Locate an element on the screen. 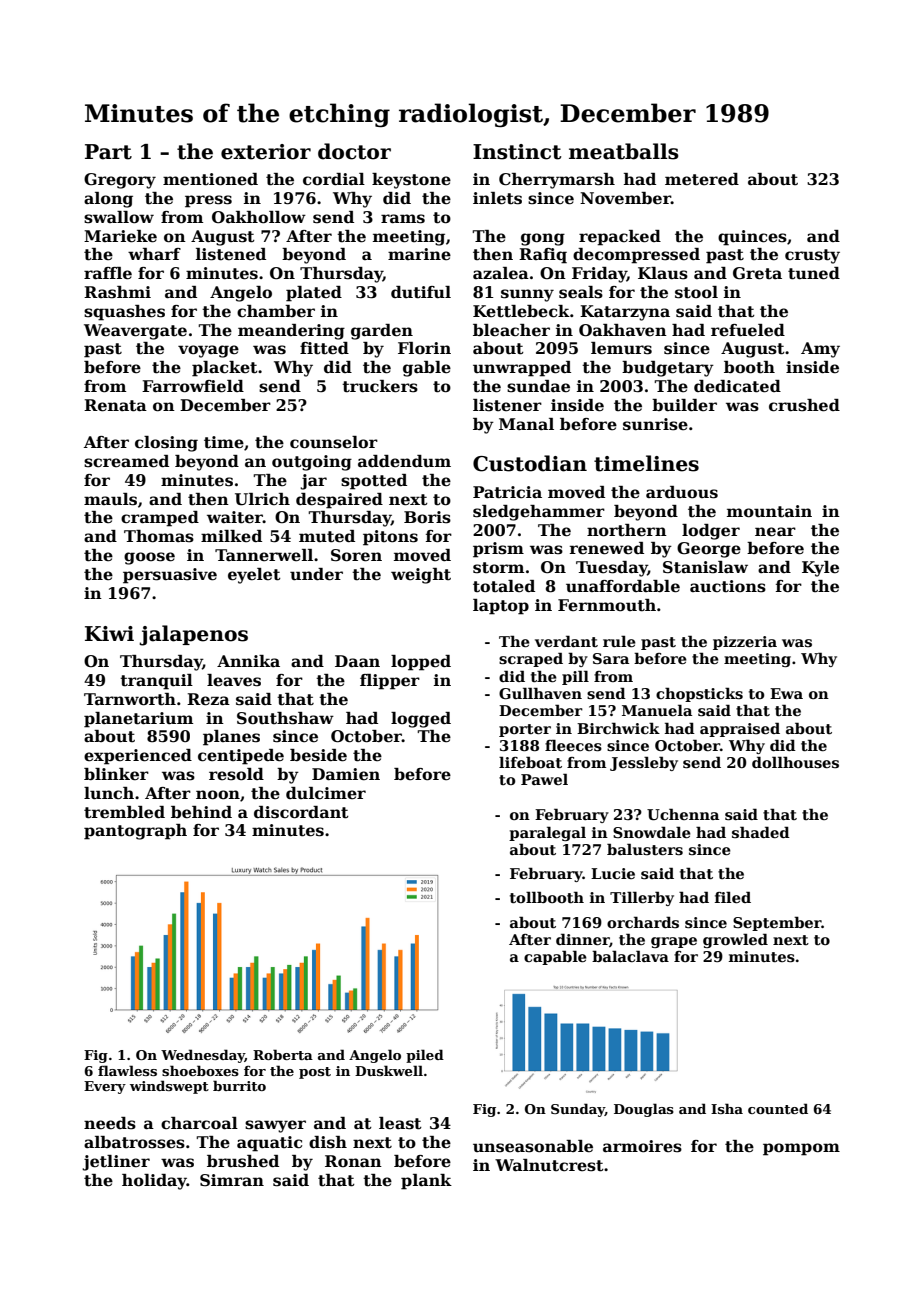 The width and height of the screenshot is (924, 1308). addendum is located at coordinates (404, 461).
